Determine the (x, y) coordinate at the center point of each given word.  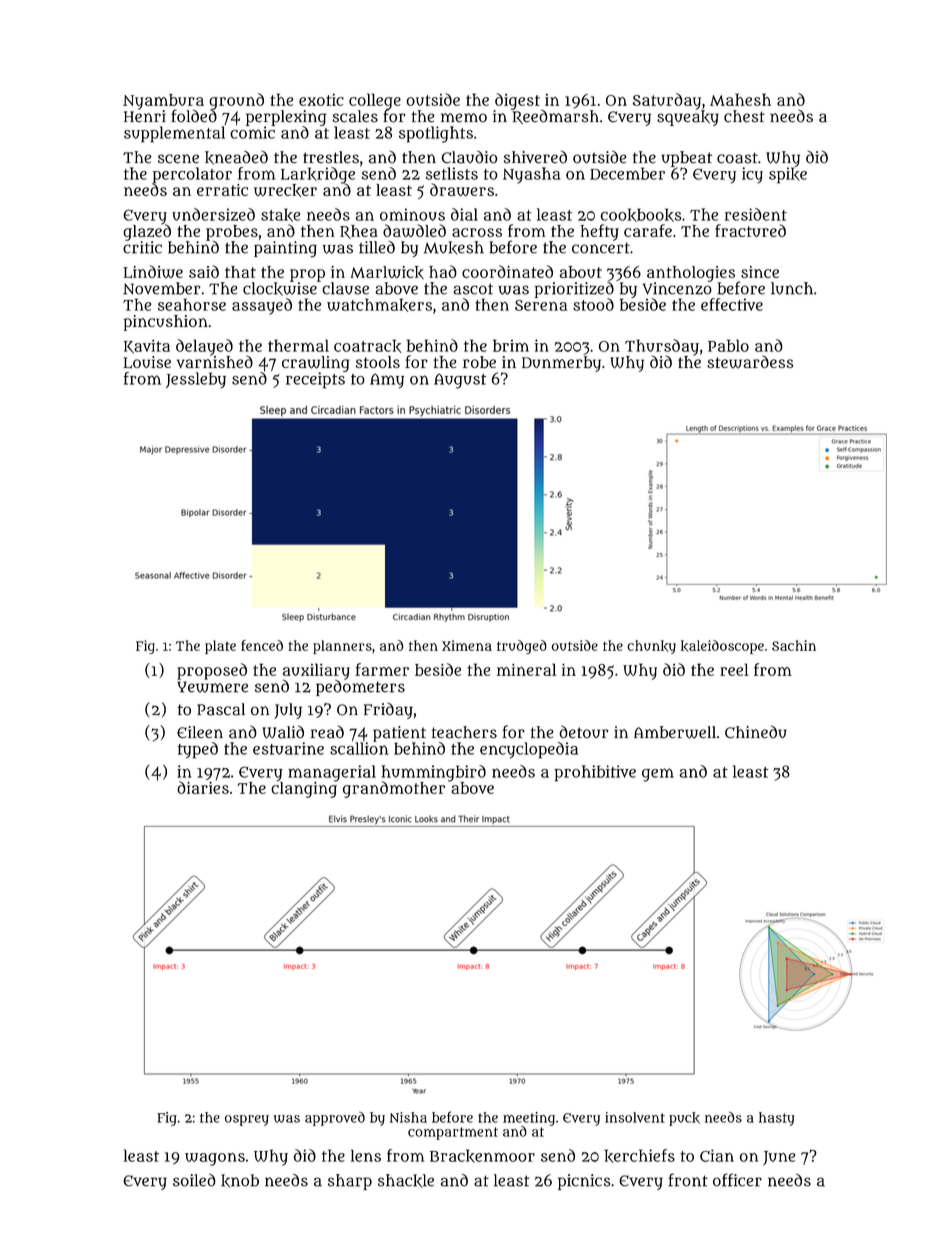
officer (737, 1180)
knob (240, 1181)
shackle (406, 1181)
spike (788, 175)
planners (342, 647)
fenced (262, 645)
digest (518, 101)
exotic (321, 99)
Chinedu (756, 732)
